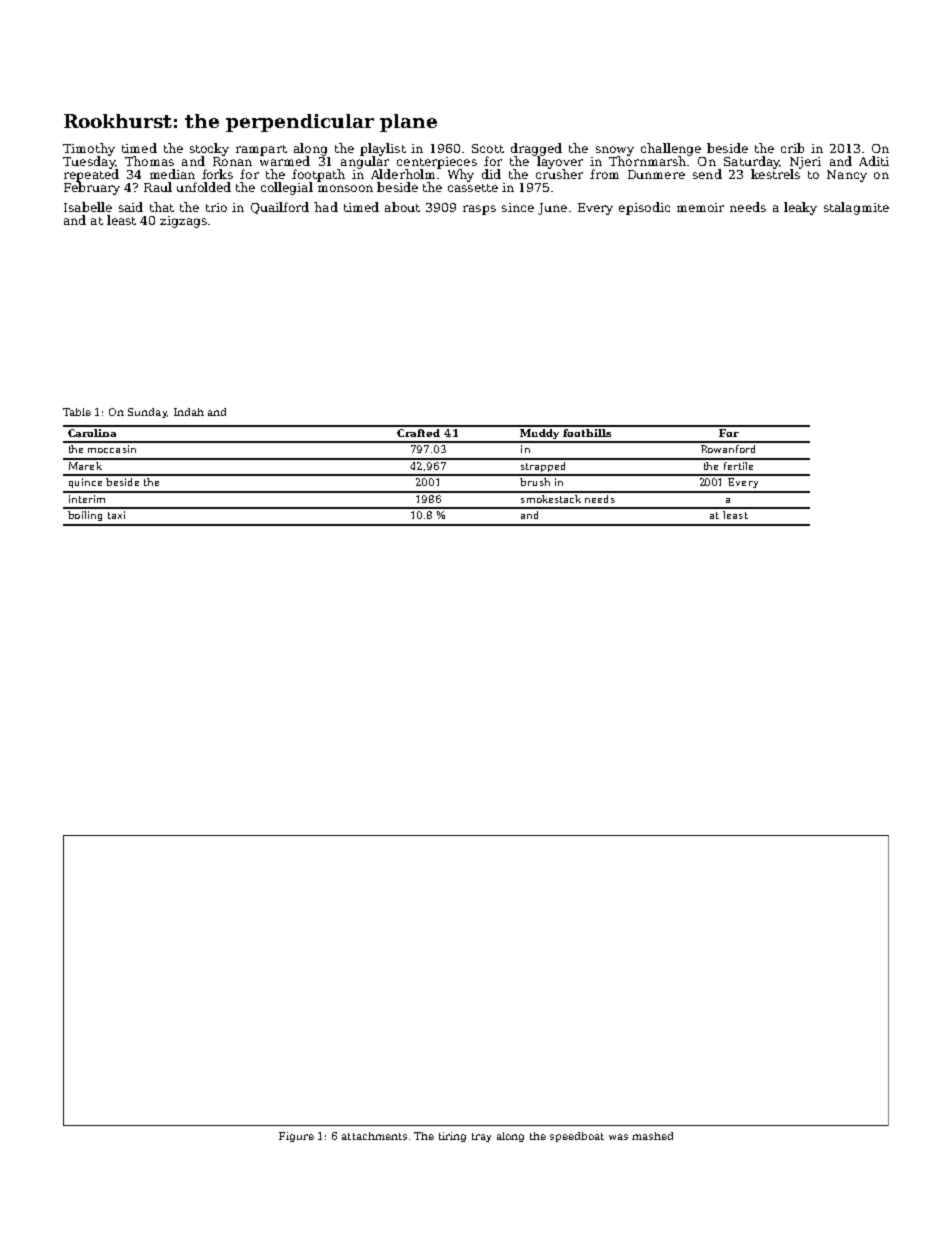  What do you see at coordinates (296, 1137) in the image?
I see `Figure` at bounding box center [296, 1137].
